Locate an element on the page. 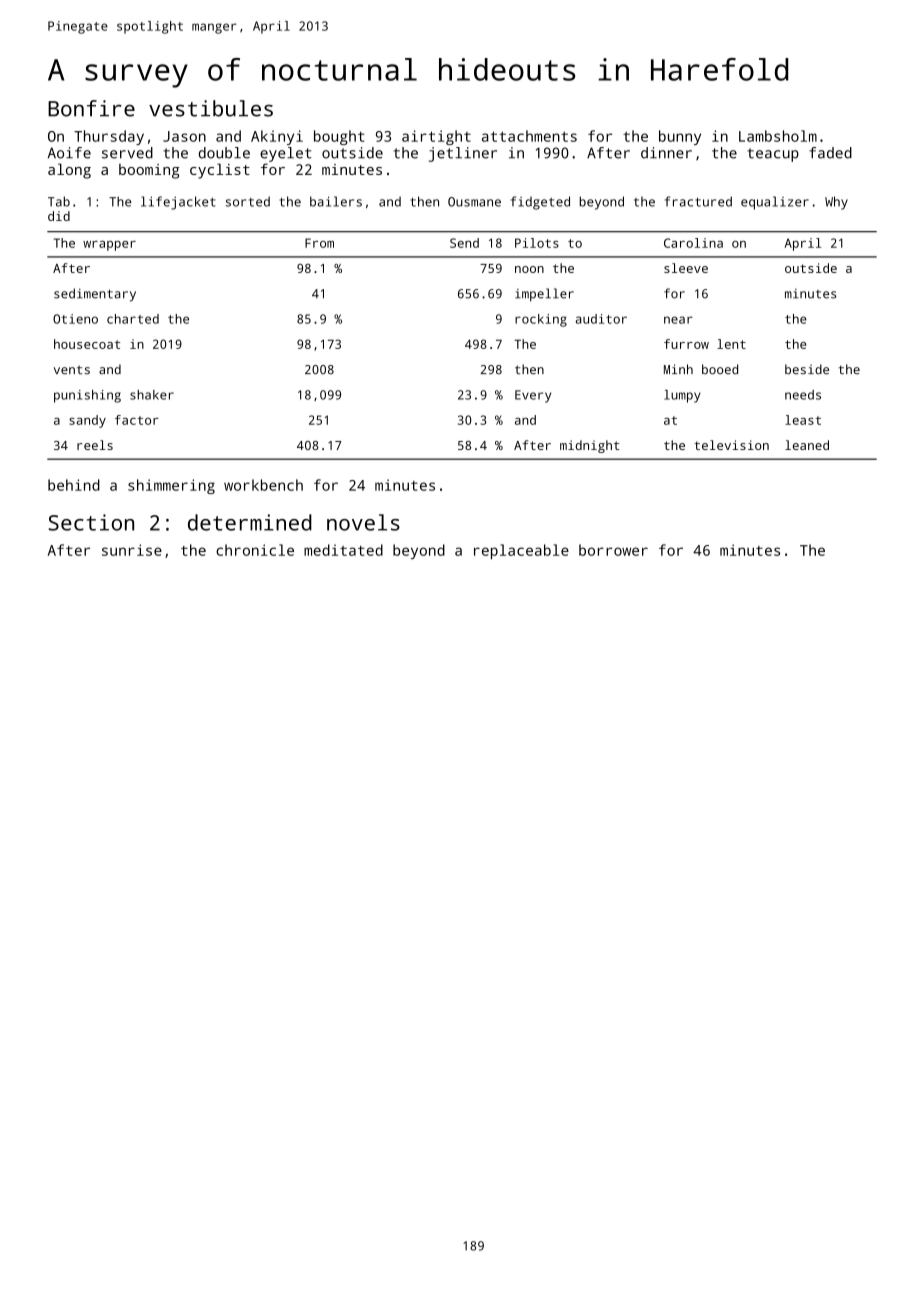 This page has height=1308, width=924. near is located at coordinates (678, 320).
